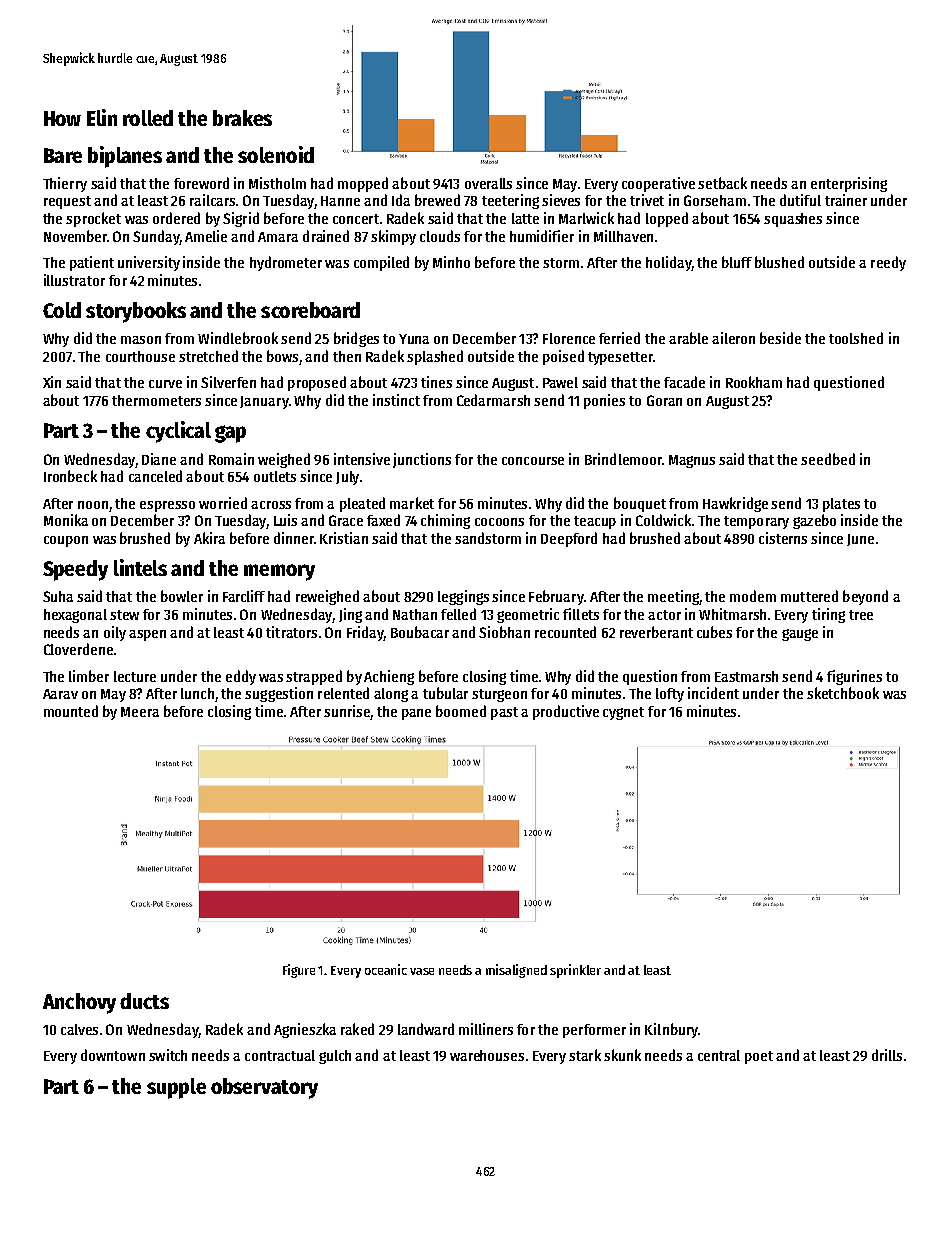 Image resolution: width=952 pixels, height=1233 pixels. I want to click on recounted, so click(565, 632).
